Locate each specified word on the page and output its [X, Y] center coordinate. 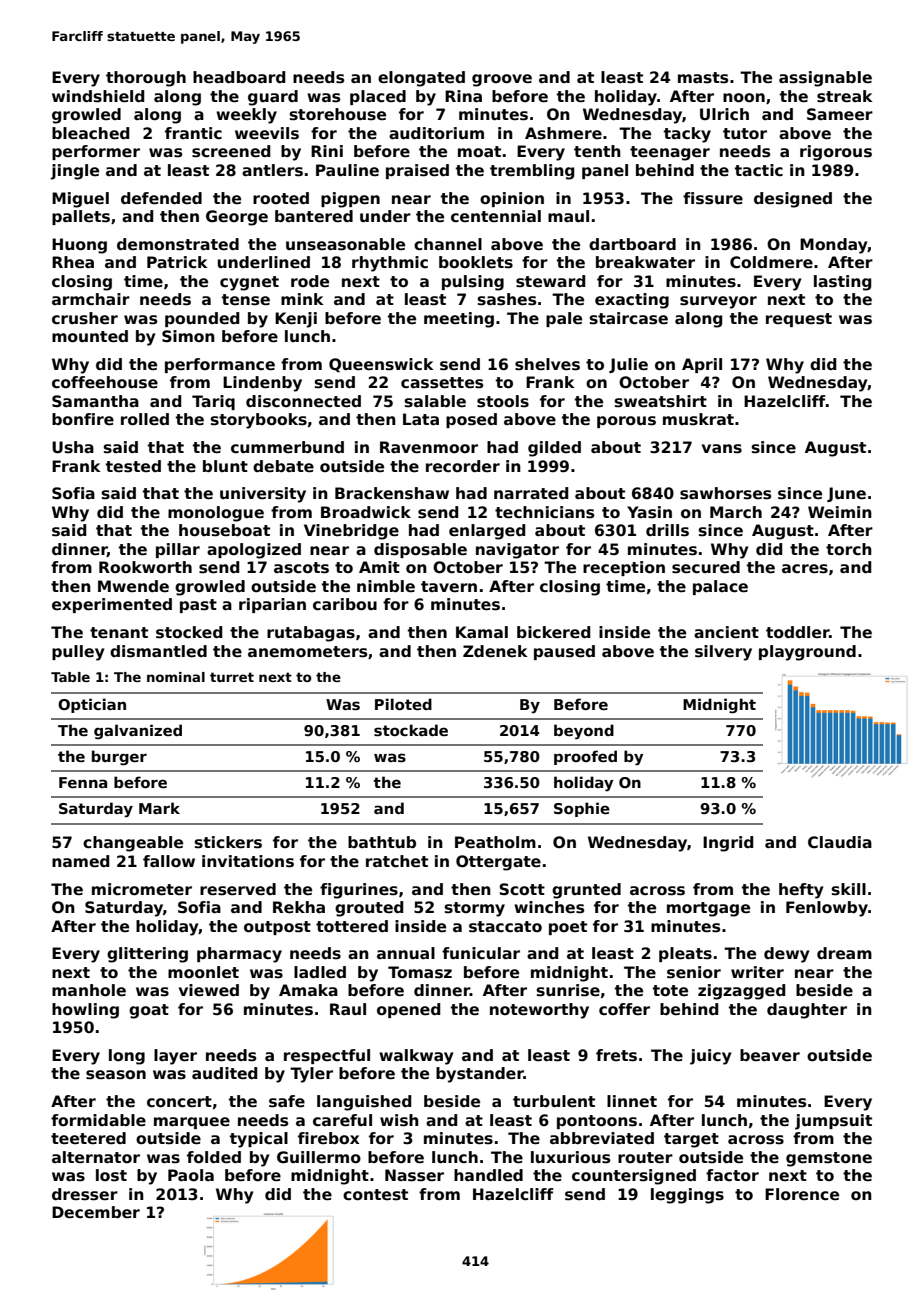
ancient [726, 632]
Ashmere [563, 133]
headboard [239, 77]
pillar [178, 550]
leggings [687, 1196]
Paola [191, 1175]
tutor [745, 133]
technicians [544, 512]
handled [488, 1175]
